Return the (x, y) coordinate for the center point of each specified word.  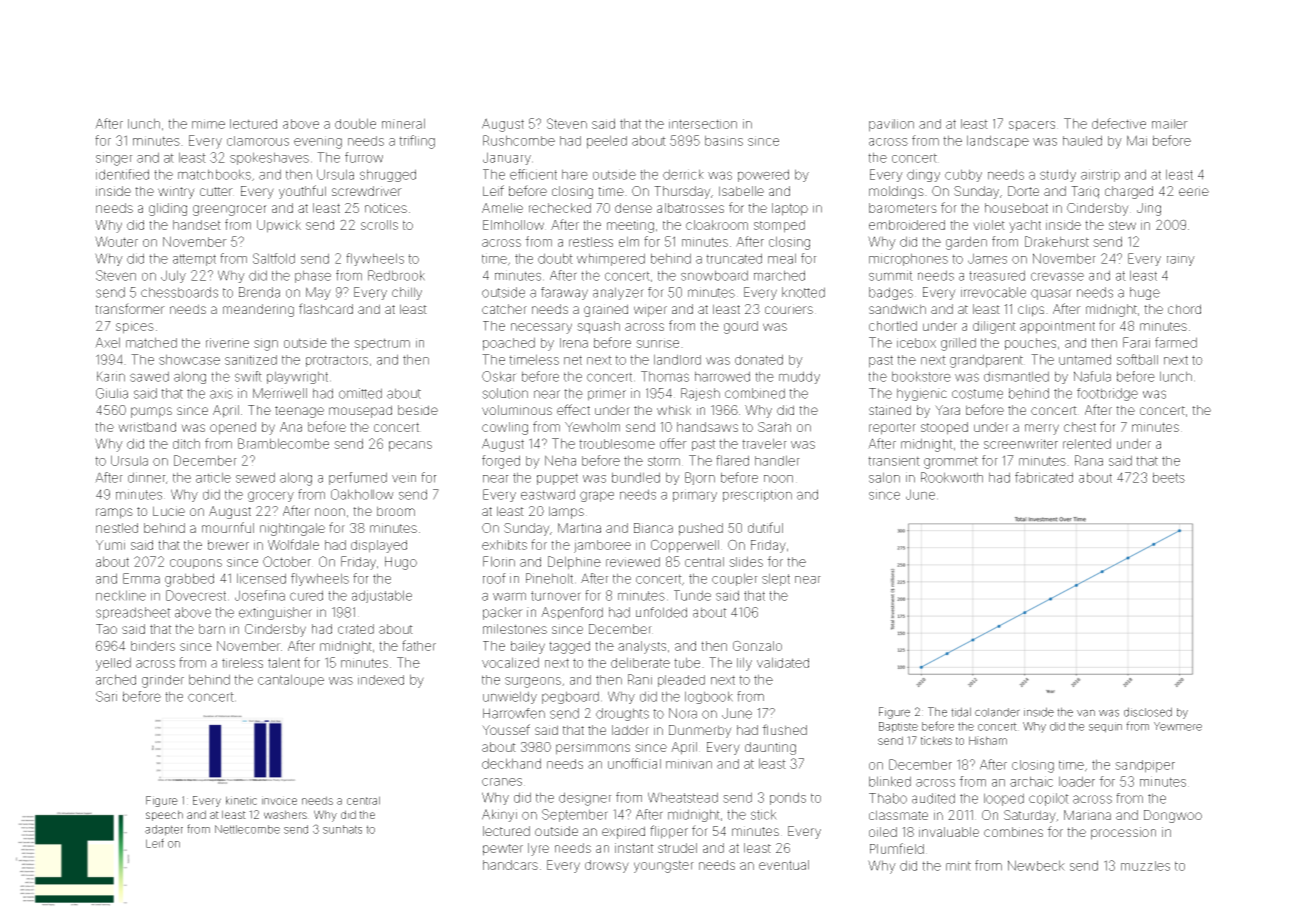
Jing (1149, 209)
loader (1077, 781)
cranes (502, 782)
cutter (216, 191)
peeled (607, 142)
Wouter (116, 241)
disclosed (1148, 712)
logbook (709, 697)
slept (776, 579)
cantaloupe (291, 680)
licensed (261, 578)
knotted (803, 292)
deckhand (511, 763)
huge (1145, 293)
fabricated (1044, 477)
